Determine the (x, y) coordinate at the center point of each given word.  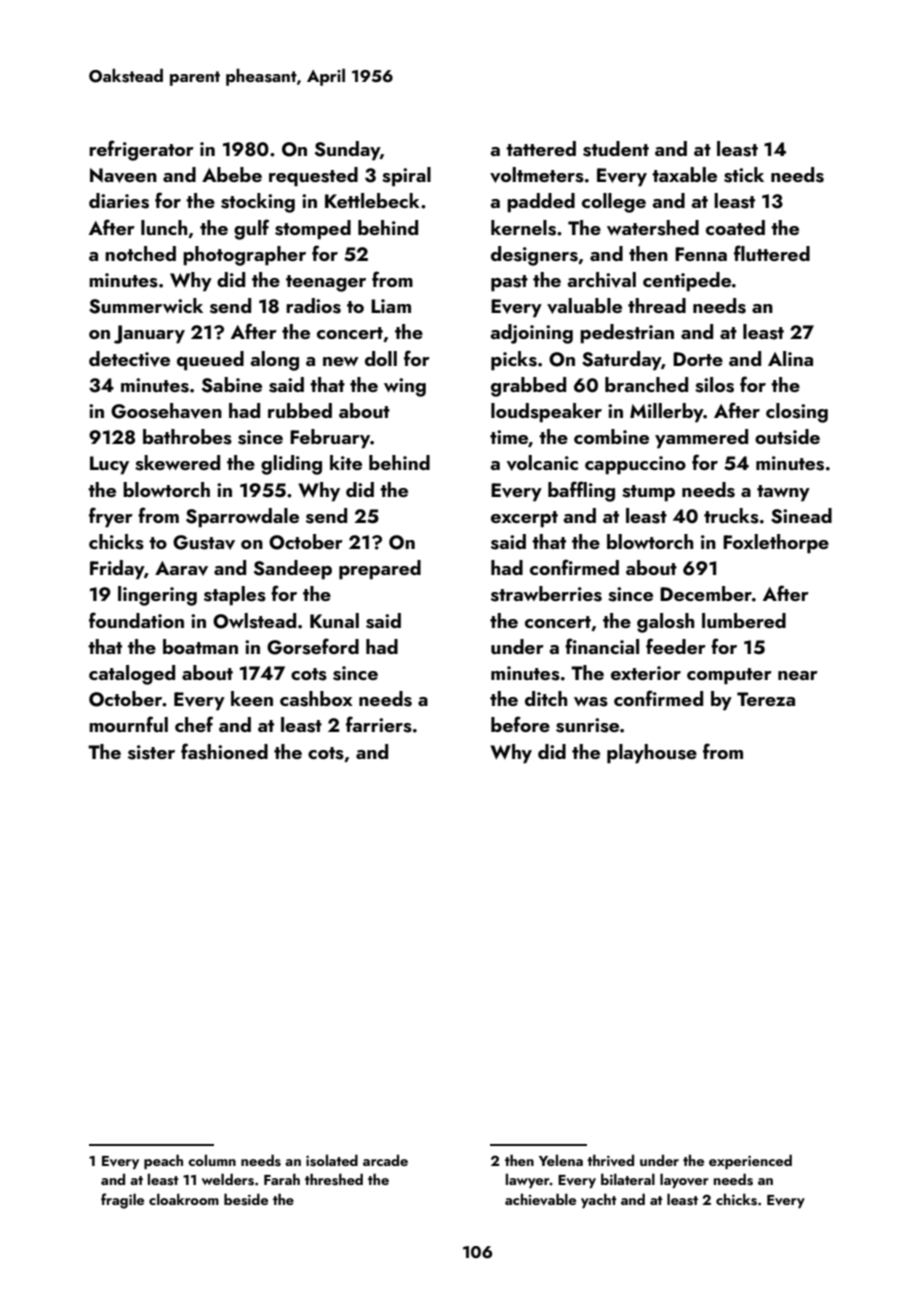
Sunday (347, 151)
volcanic (542, 463)
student (616, 149)
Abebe (232, 174)
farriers (379, 724)
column (212, 1160)
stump (648, 493)
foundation (136, 620)
